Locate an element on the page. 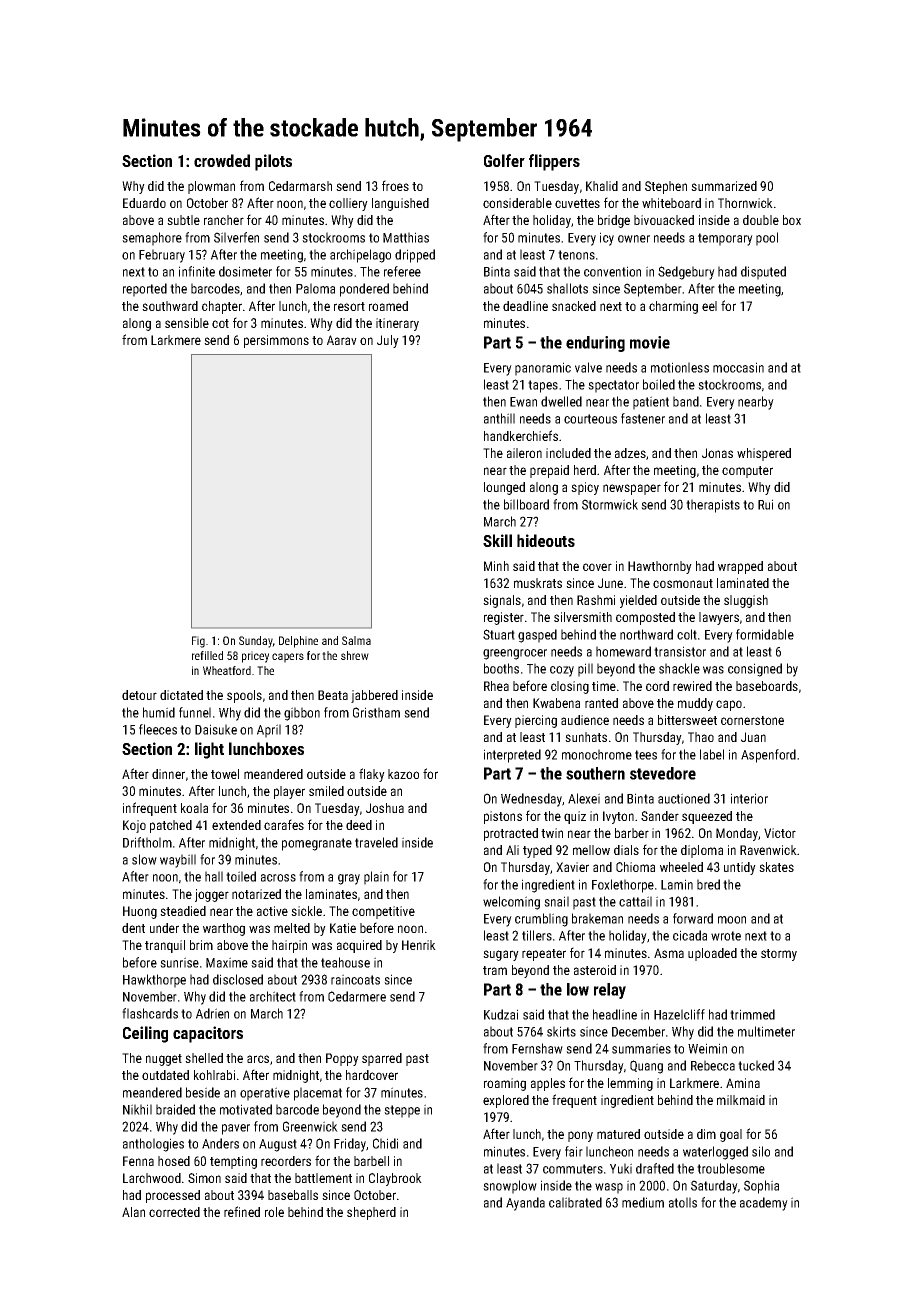 The width and height of the page is (924, 1308). Alan is located at coordinates (133, 1212).
